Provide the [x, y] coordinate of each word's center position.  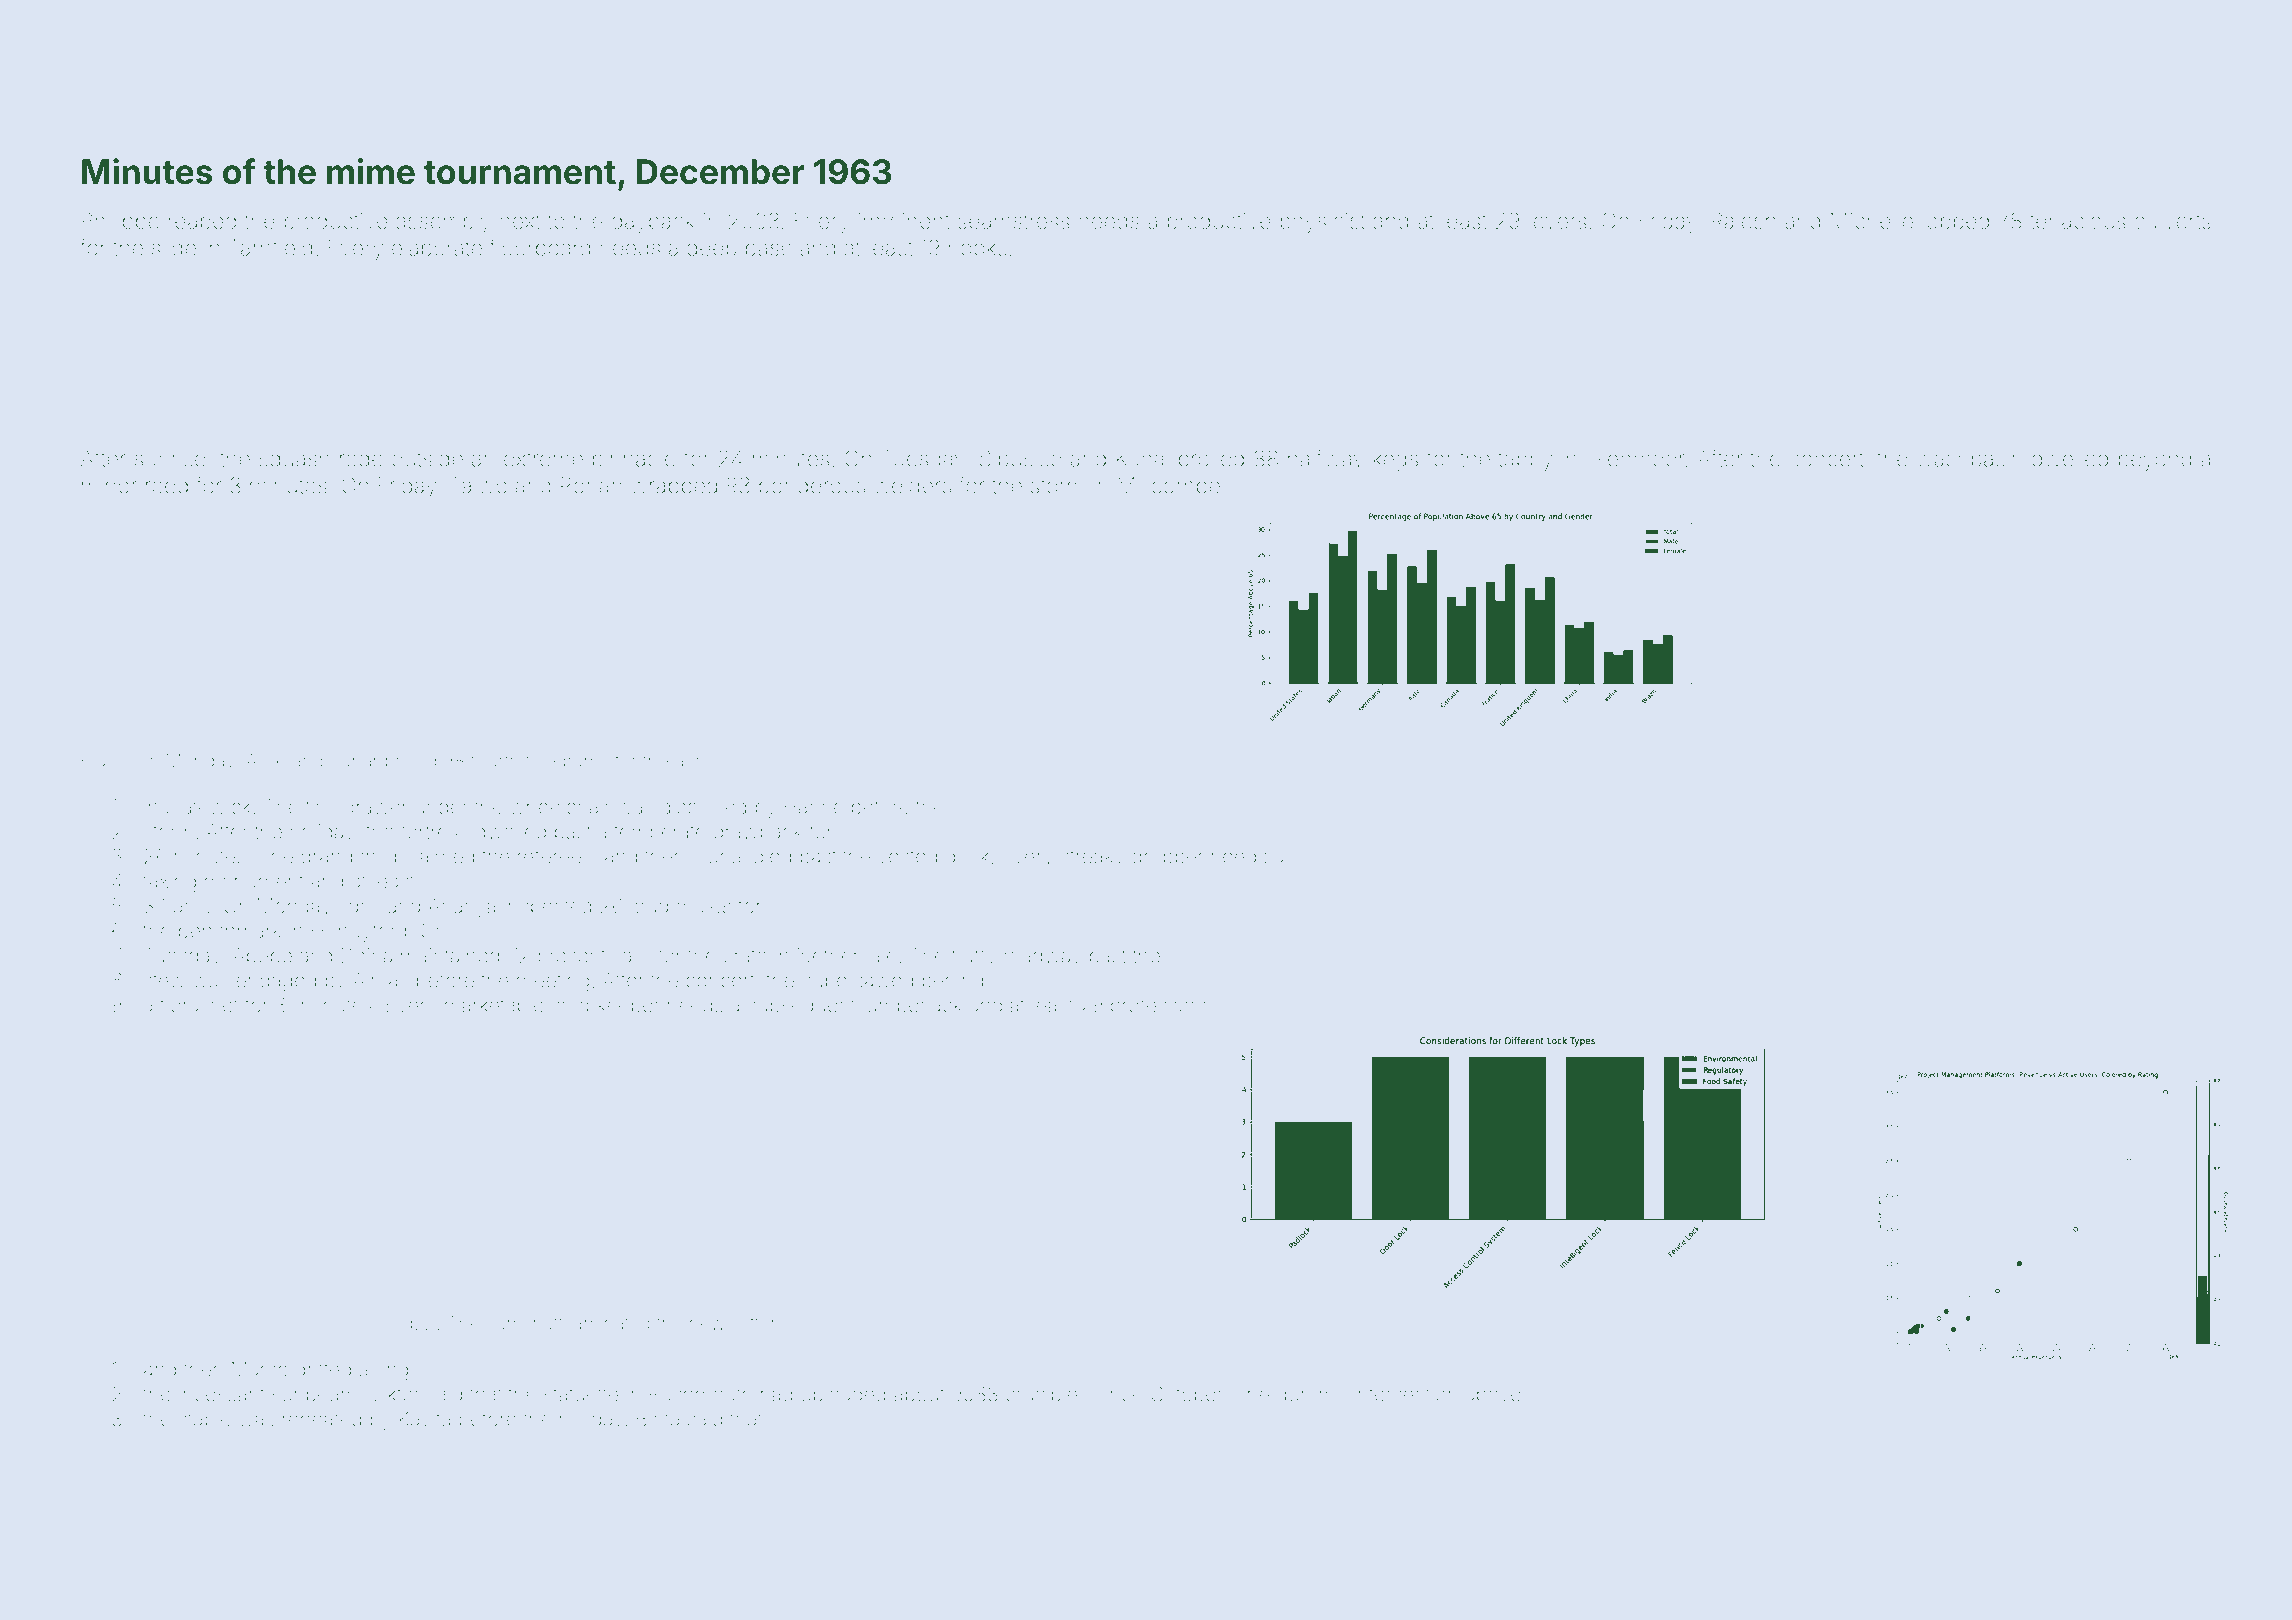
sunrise [170, 458]
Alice [266, 760]
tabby [1525, 461]
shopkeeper [606, 1007]
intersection [1405, 1394]
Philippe [120, 222]
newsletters [737, 1323]
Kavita [424, 1419]
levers [1558, 221]
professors [1158, 1006]
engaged [276, 982]
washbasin [1969, 458]
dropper [1167, 858]
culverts [2173, 221]
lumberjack [912, 1007]
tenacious [2078, 221]
